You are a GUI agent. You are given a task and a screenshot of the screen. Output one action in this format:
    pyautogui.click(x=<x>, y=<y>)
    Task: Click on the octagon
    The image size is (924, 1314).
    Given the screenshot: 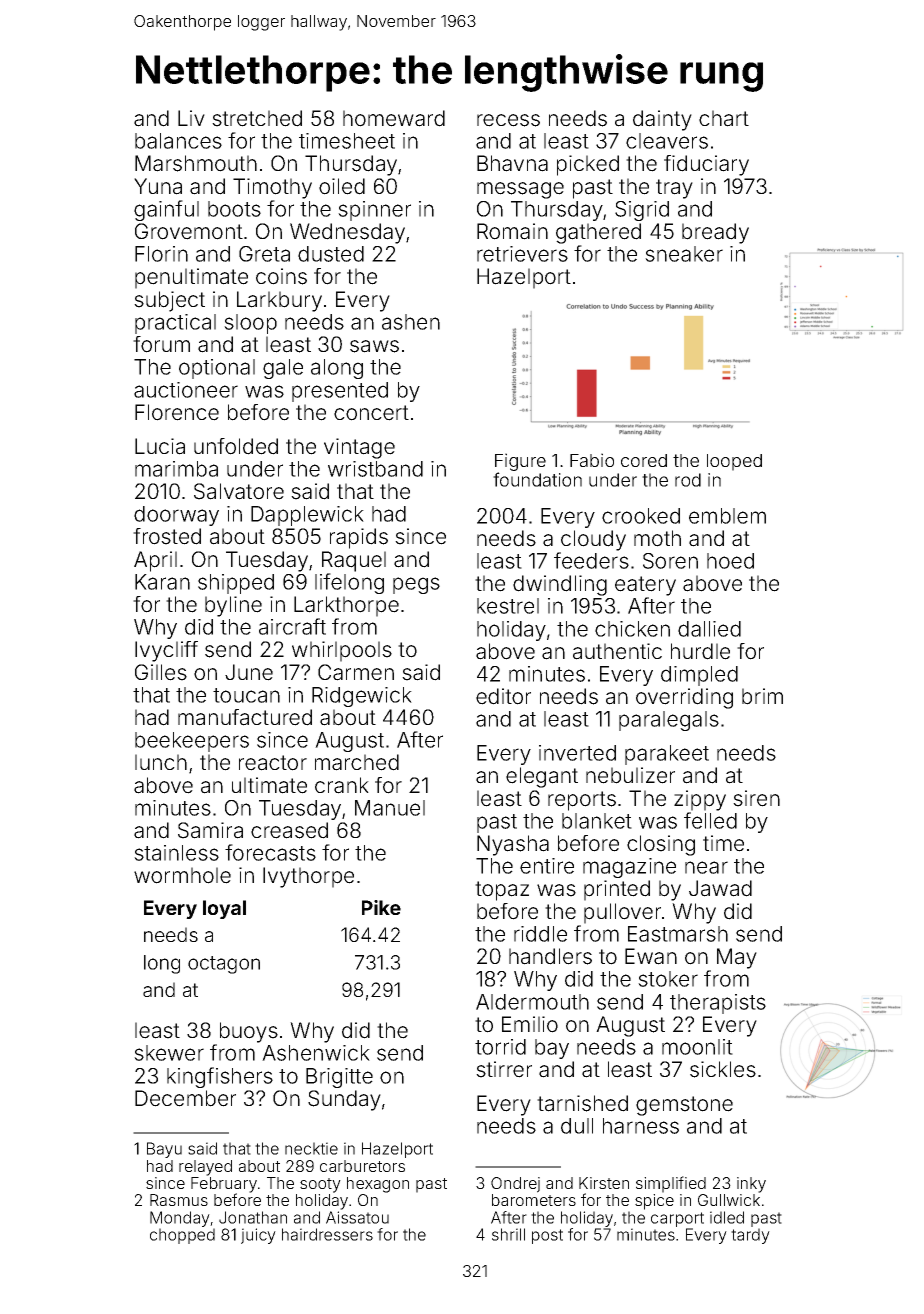 What is the action you would take?
    pyautogui.click(x=224, y=965)
